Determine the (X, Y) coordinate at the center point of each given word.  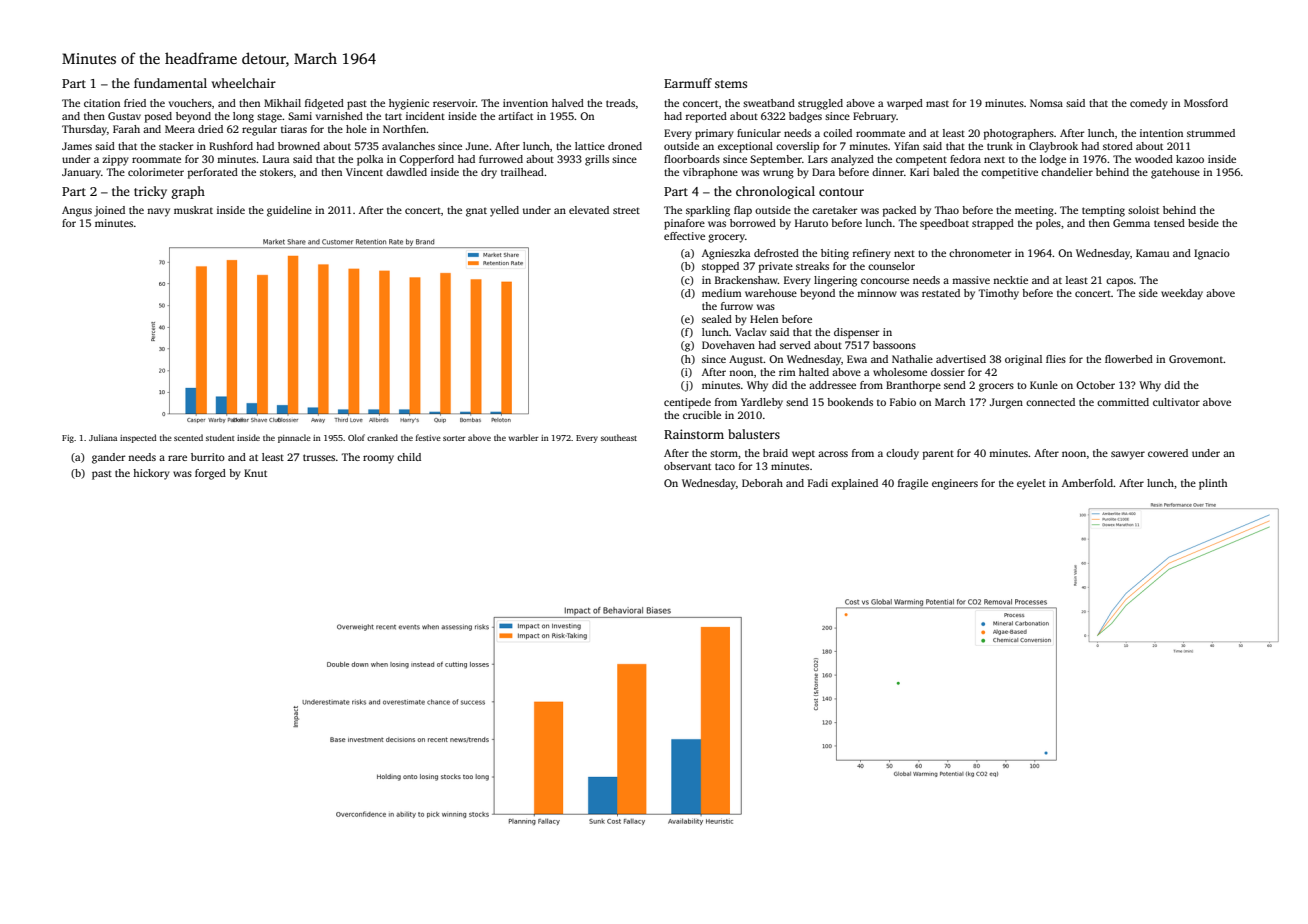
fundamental (170, 83)
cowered (1168, 453)
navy (158, 212)
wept (803, 455)
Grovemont (1196, 359)
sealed (717, 319)
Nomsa (1046, 103)
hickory (151, 474)
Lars (818, 159)
